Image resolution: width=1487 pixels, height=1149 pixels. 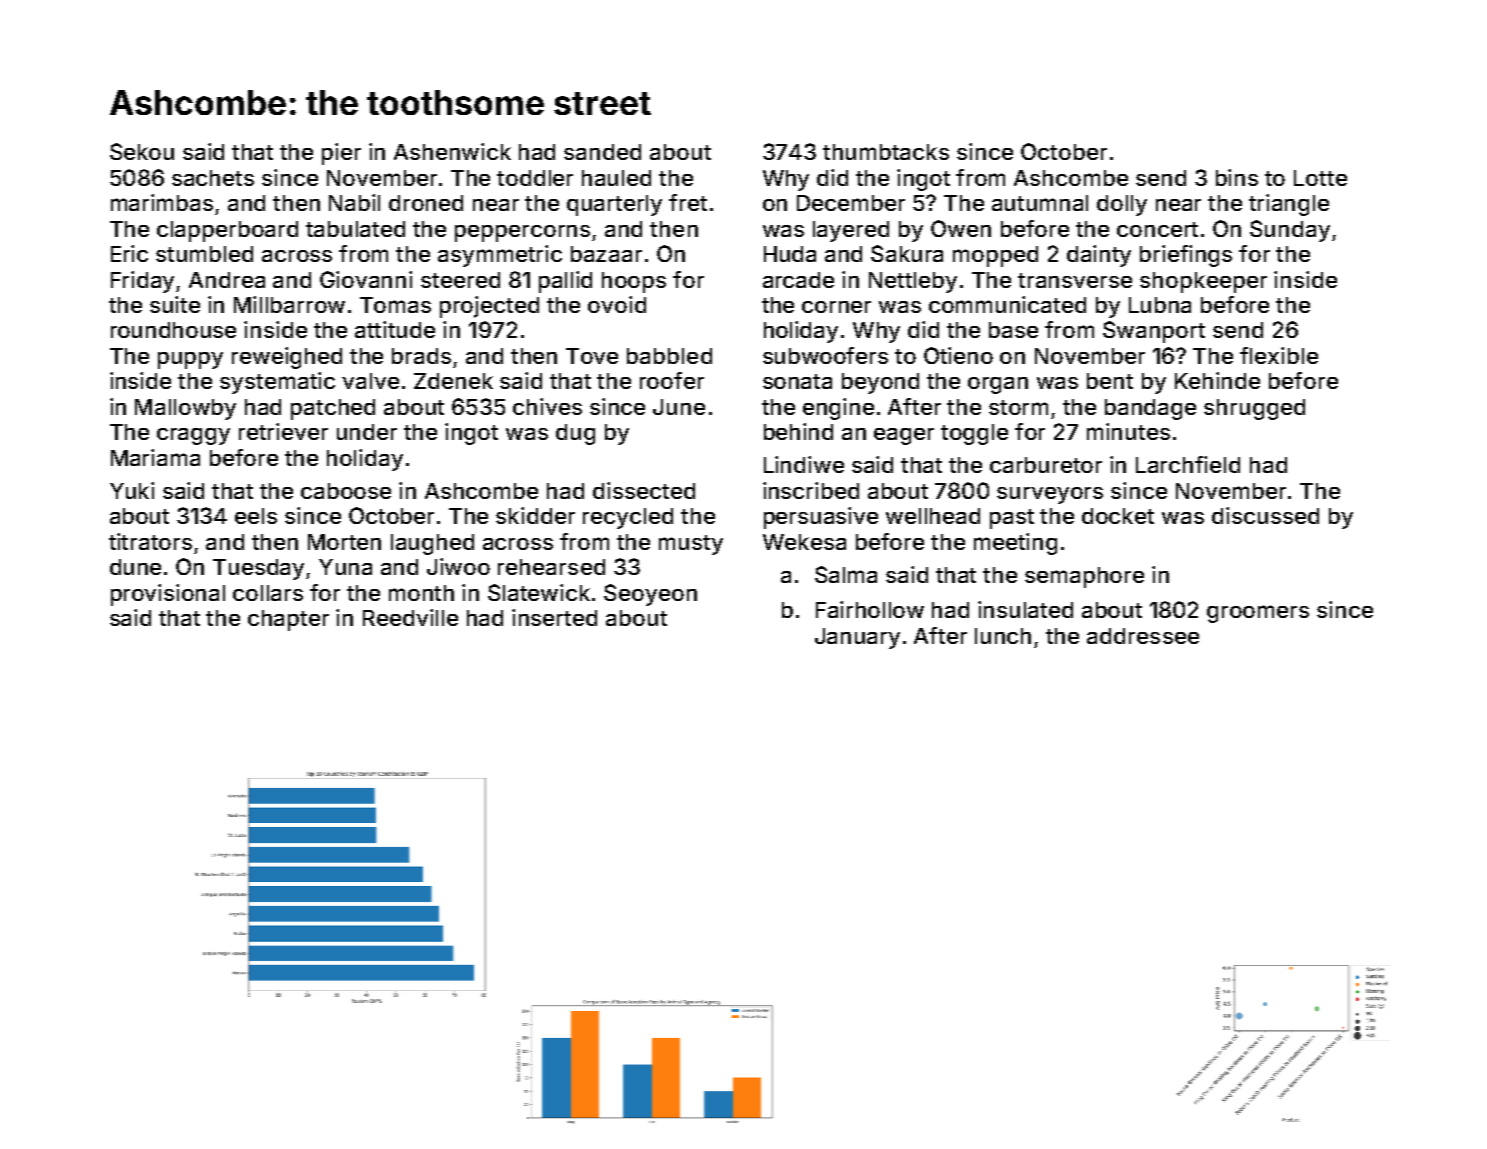 I want to click on Reedville, so click(x=410, y=617).
